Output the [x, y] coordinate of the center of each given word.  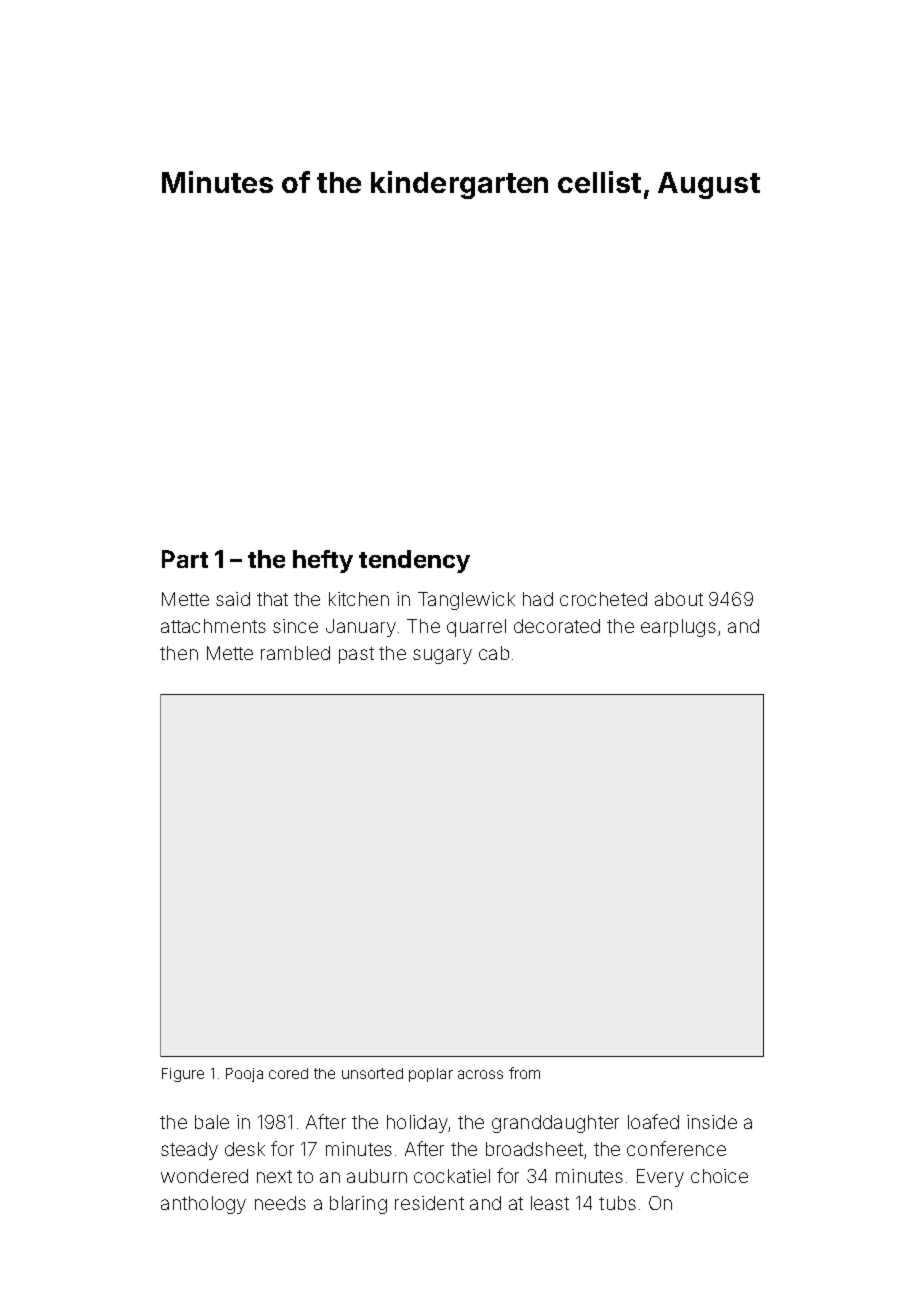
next [274, 1176]
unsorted [372, 1073]
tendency [414, 561]
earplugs [678, 628]
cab [494, 653]
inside [712, 1122]
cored [288, 1073]
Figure [183, 1075]
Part [185, 559]
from [524, 1073]
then [179, 653]
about [679, 599]
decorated [557, 626]
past [356, 655]
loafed [653, 1121]
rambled [295, 653]
